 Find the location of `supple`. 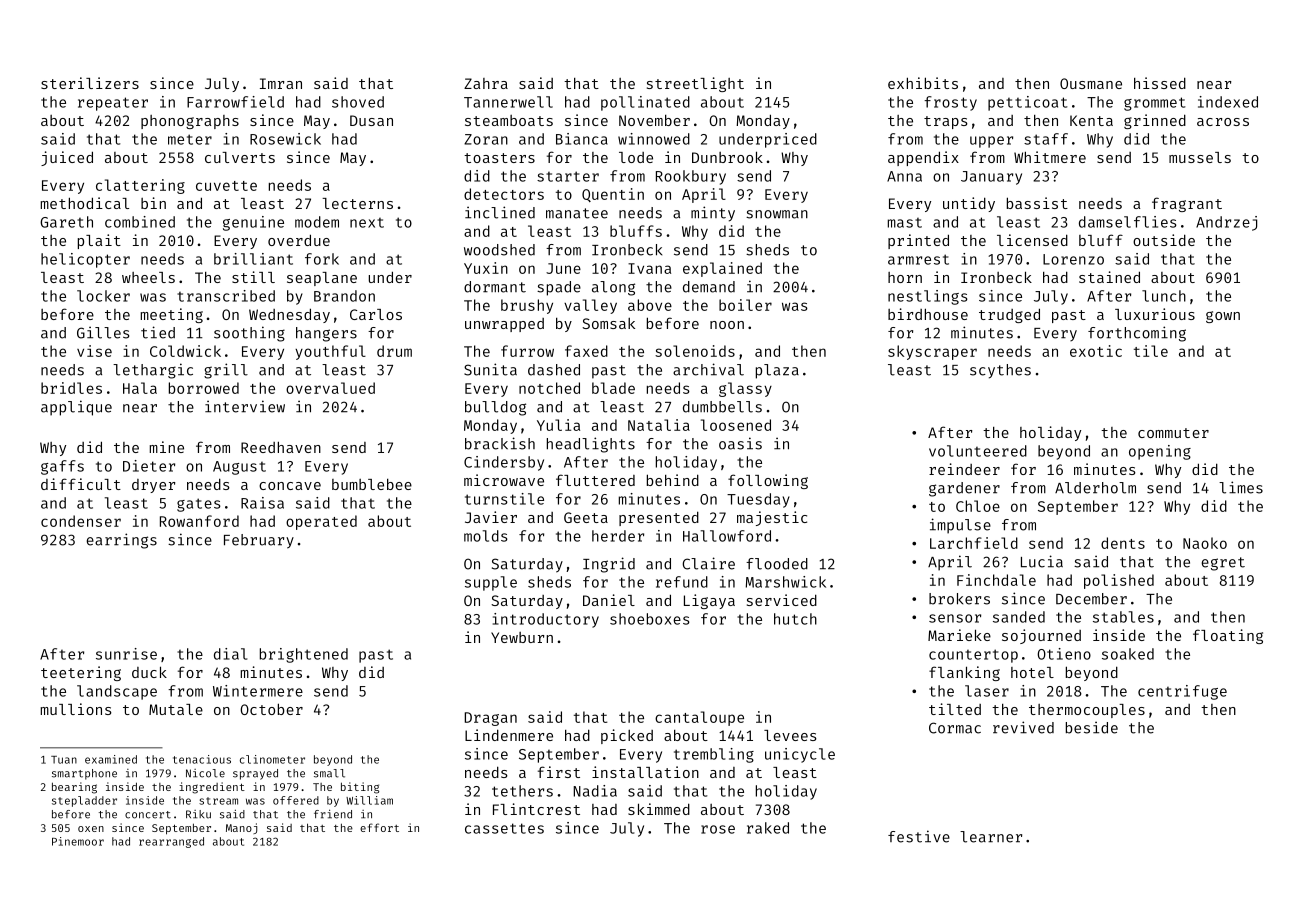

supple is located at coordinates (491, 583).
